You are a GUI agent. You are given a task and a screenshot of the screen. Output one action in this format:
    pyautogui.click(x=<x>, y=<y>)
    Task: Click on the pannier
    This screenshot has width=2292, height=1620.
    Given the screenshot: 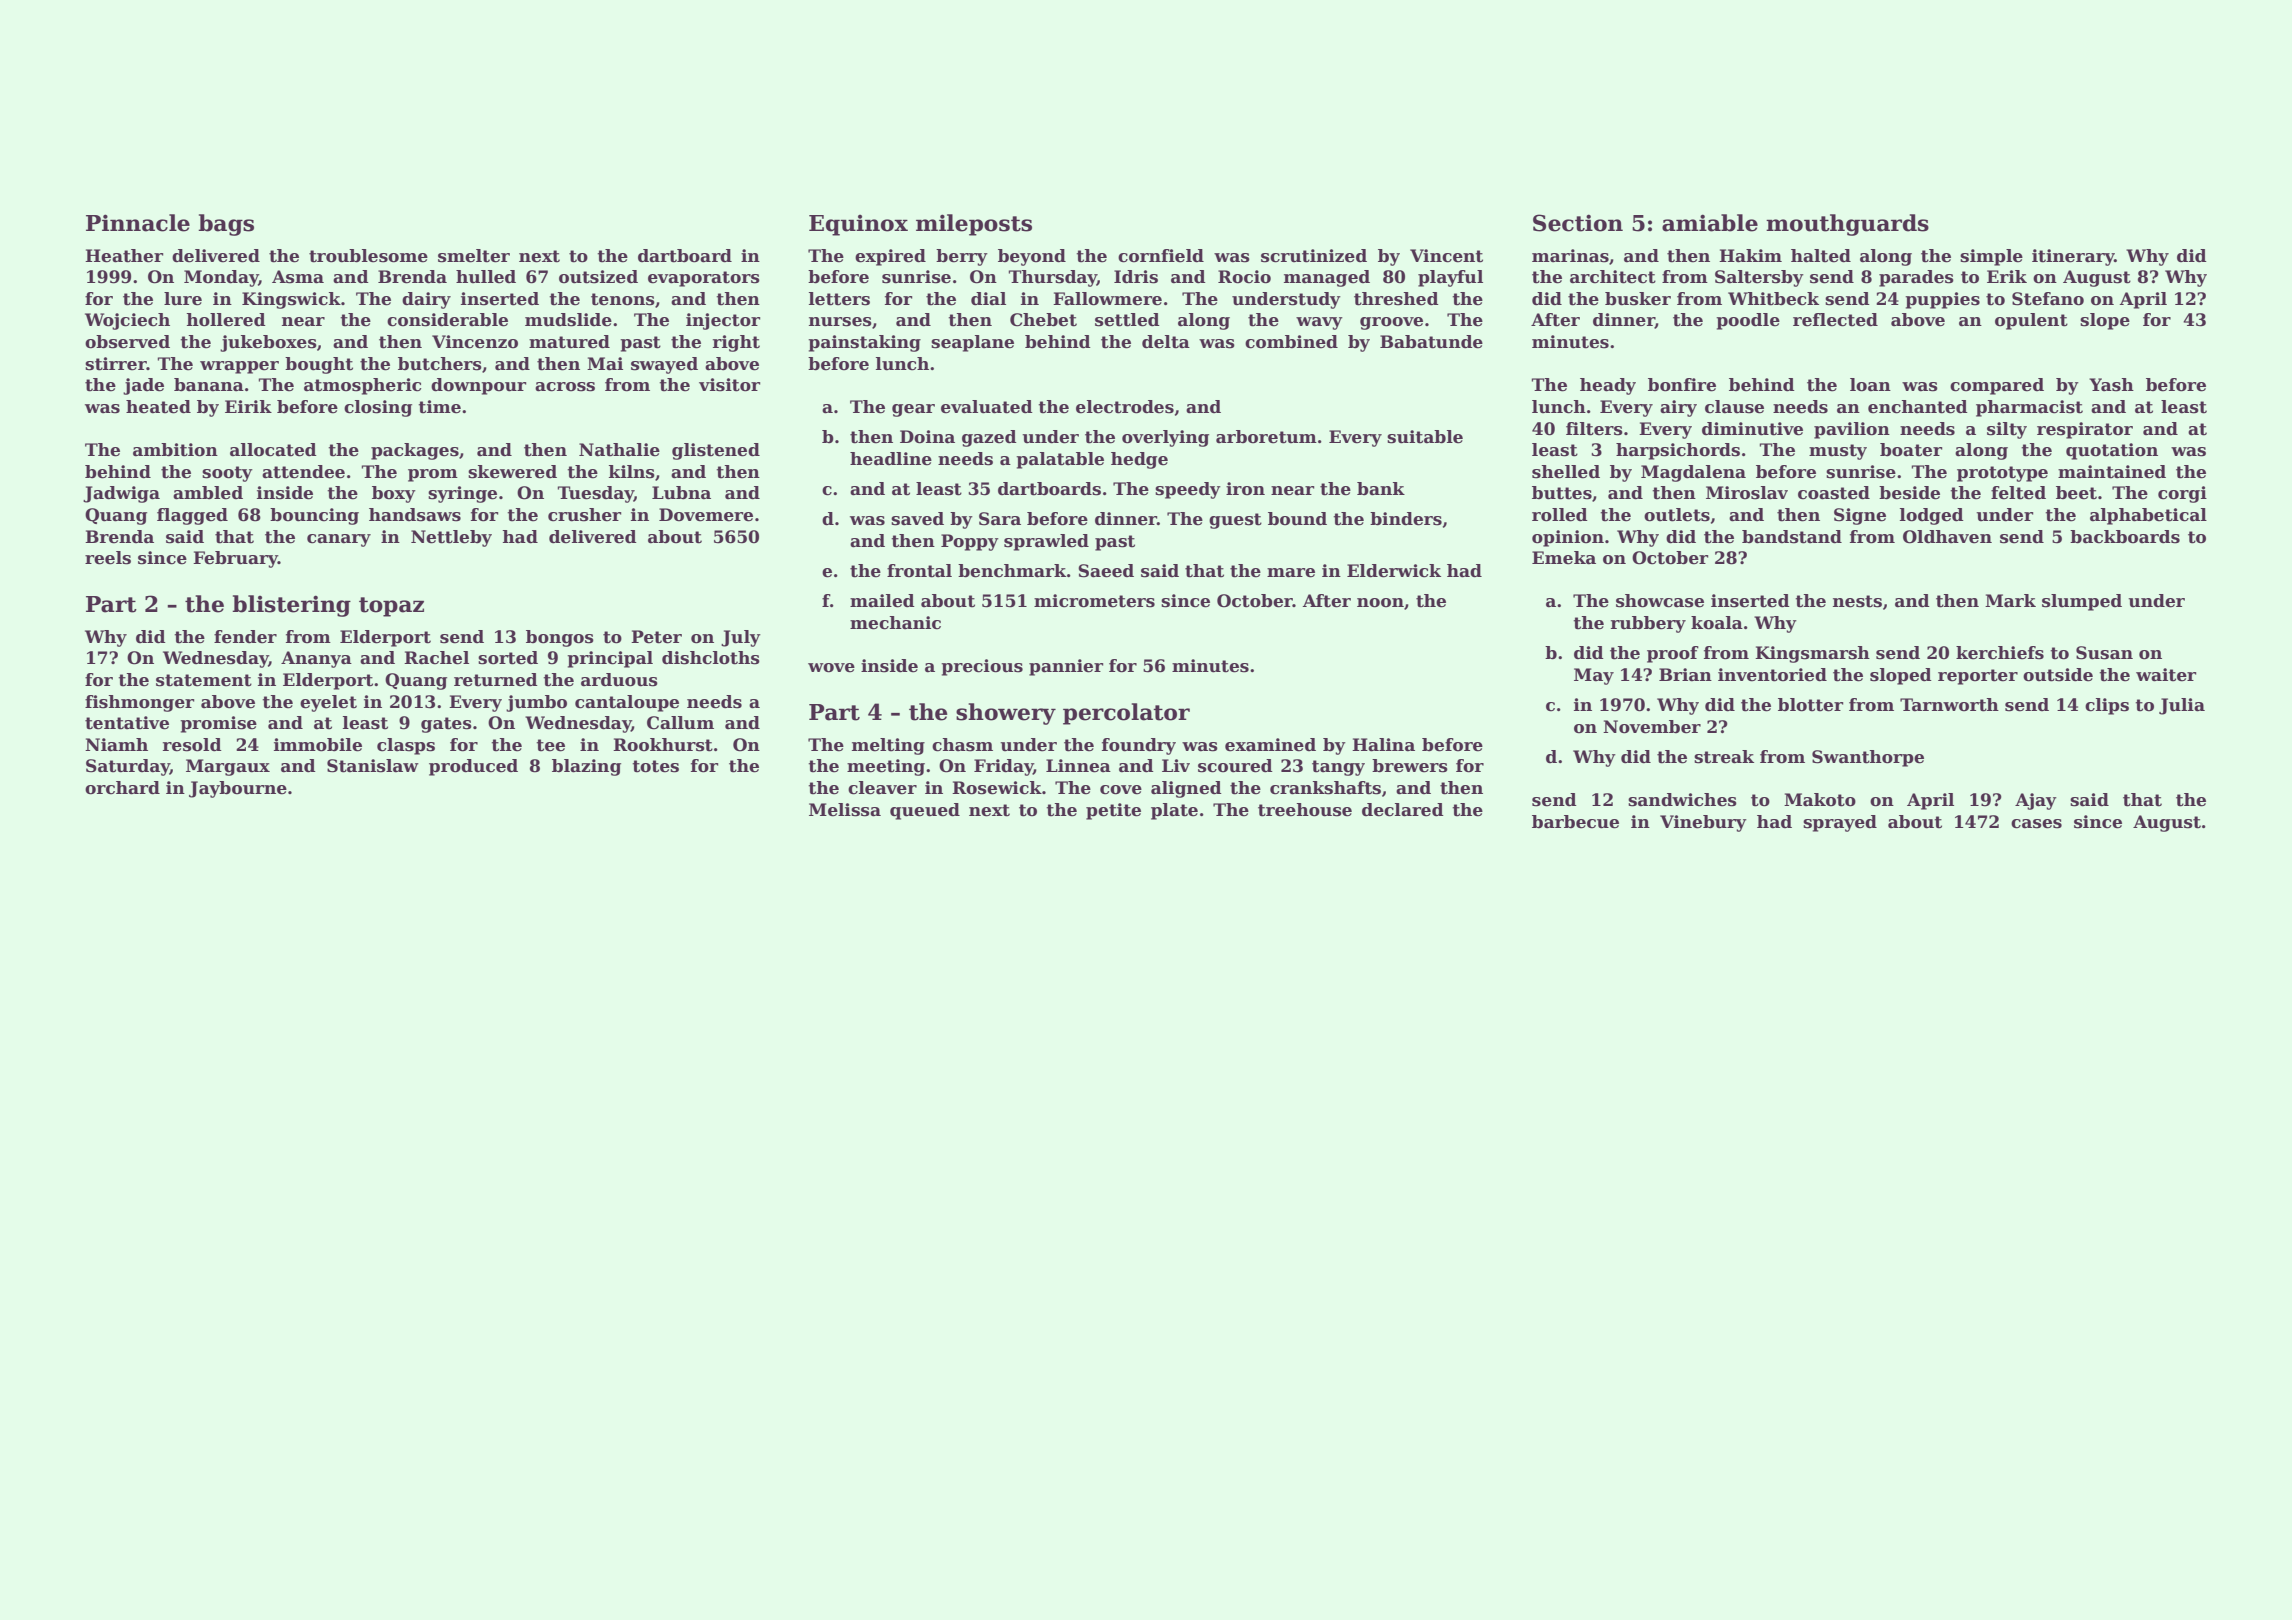 What is the action you would take?
    pyautogui.click(x=1066, y=667)
